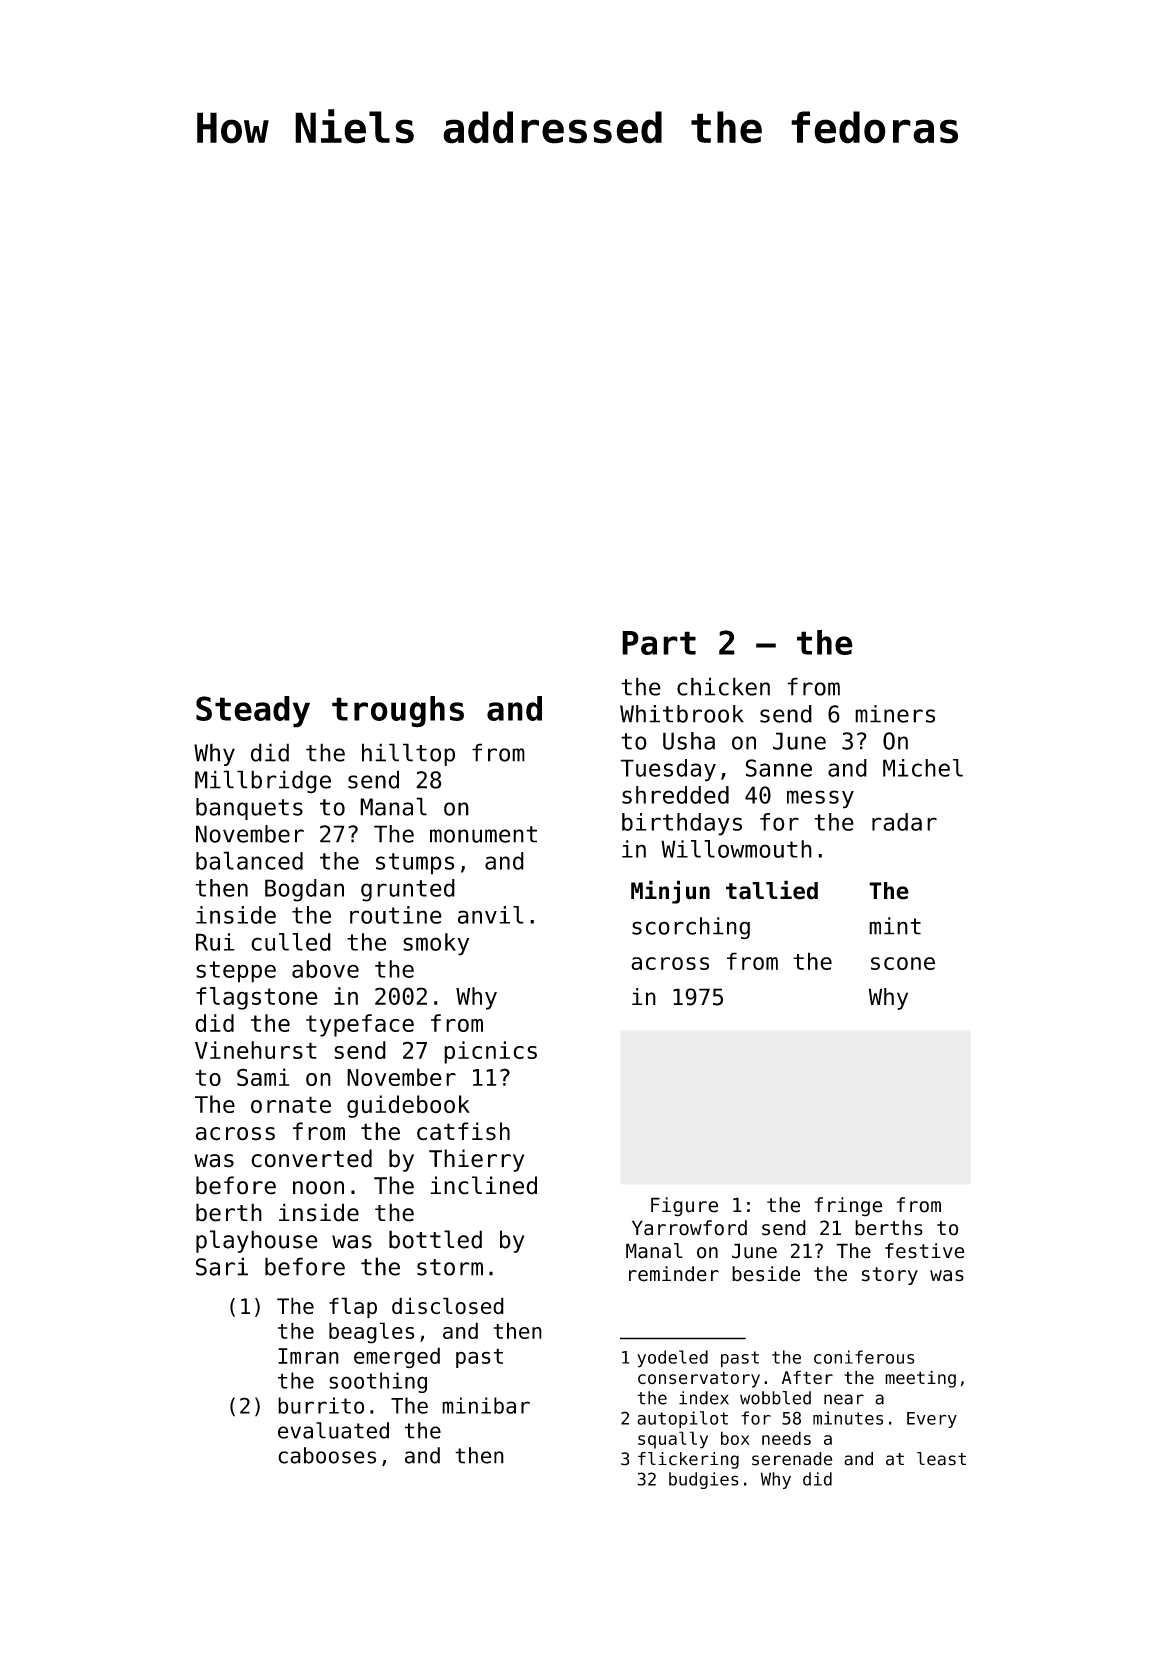  Describe the element at coordinates (779, 768) in the screenshot. I see `Sanne` at that location.
